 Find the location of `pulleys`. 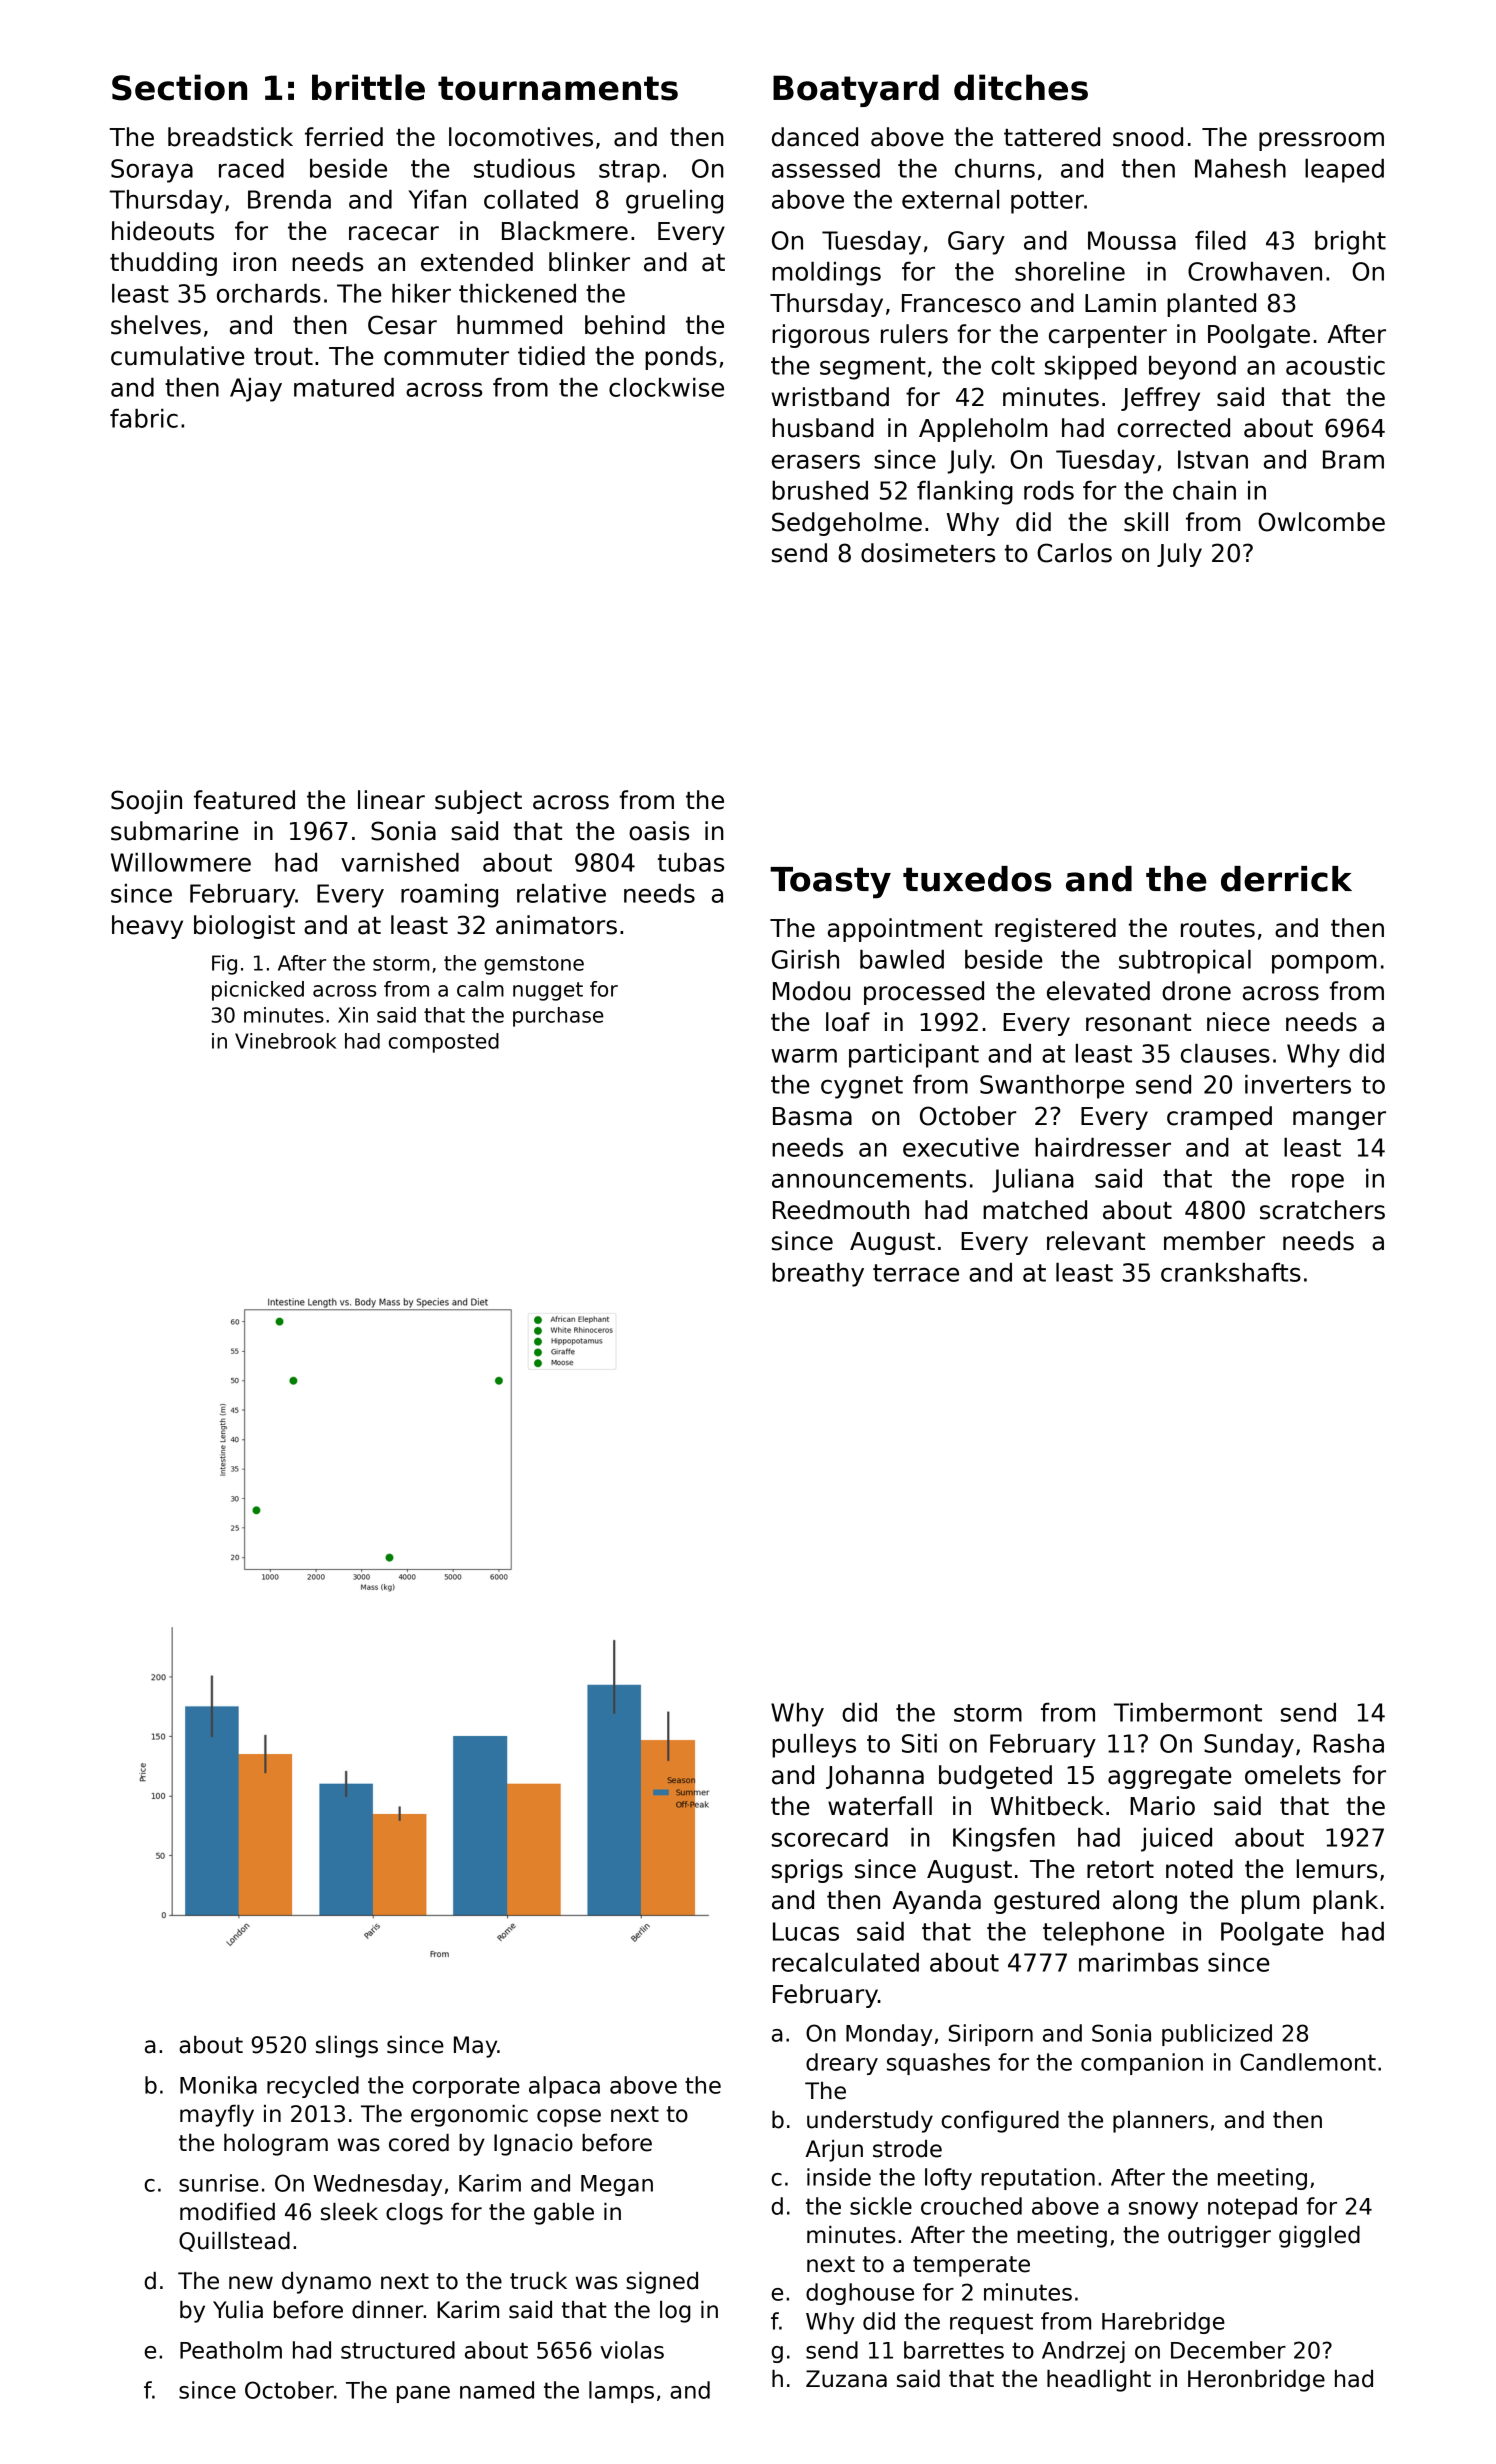

pulleys is located at coordinates (814, 1746).
